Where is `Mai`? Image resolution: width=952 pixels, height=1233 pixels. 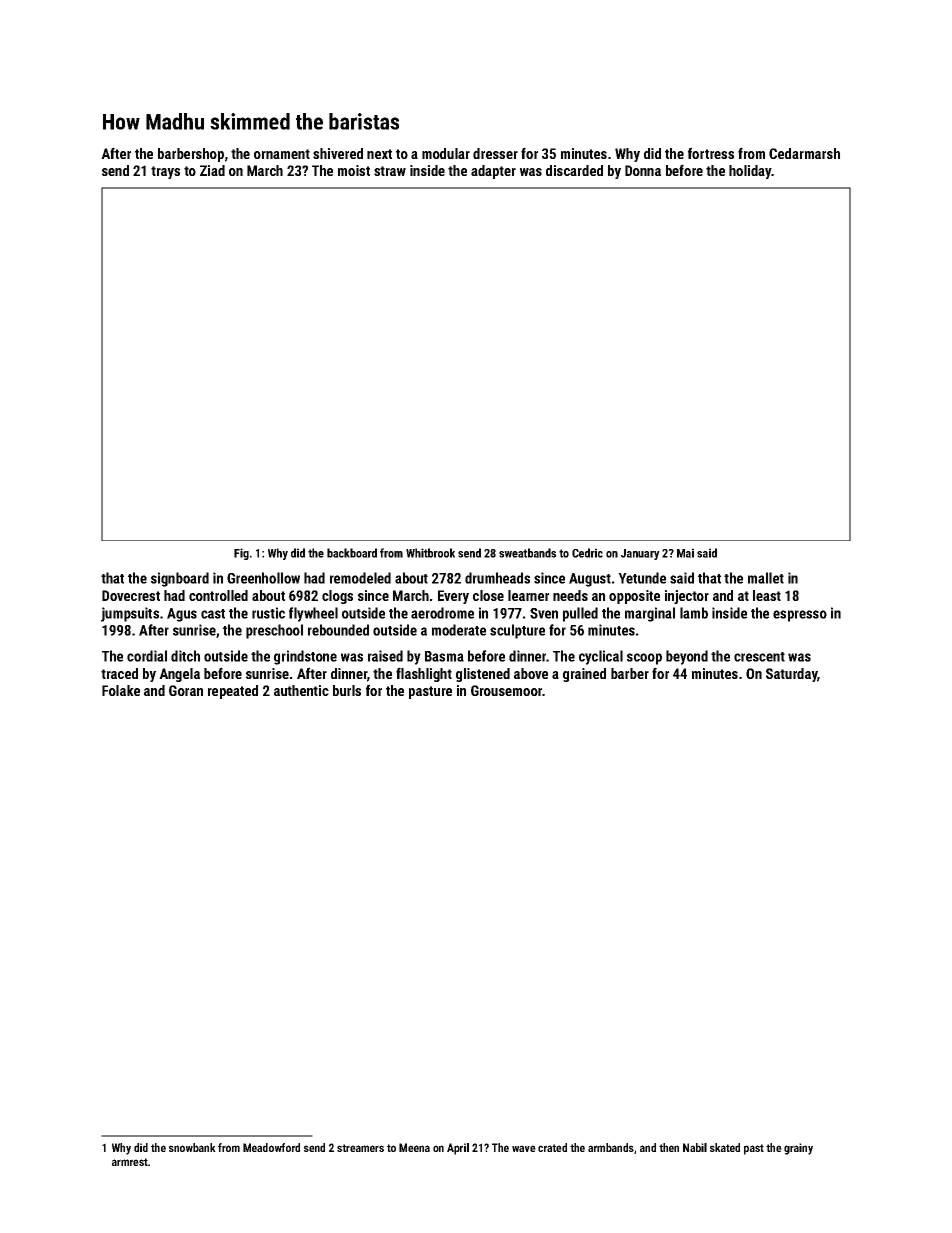
Mai is located at coordinates (685, 553).
